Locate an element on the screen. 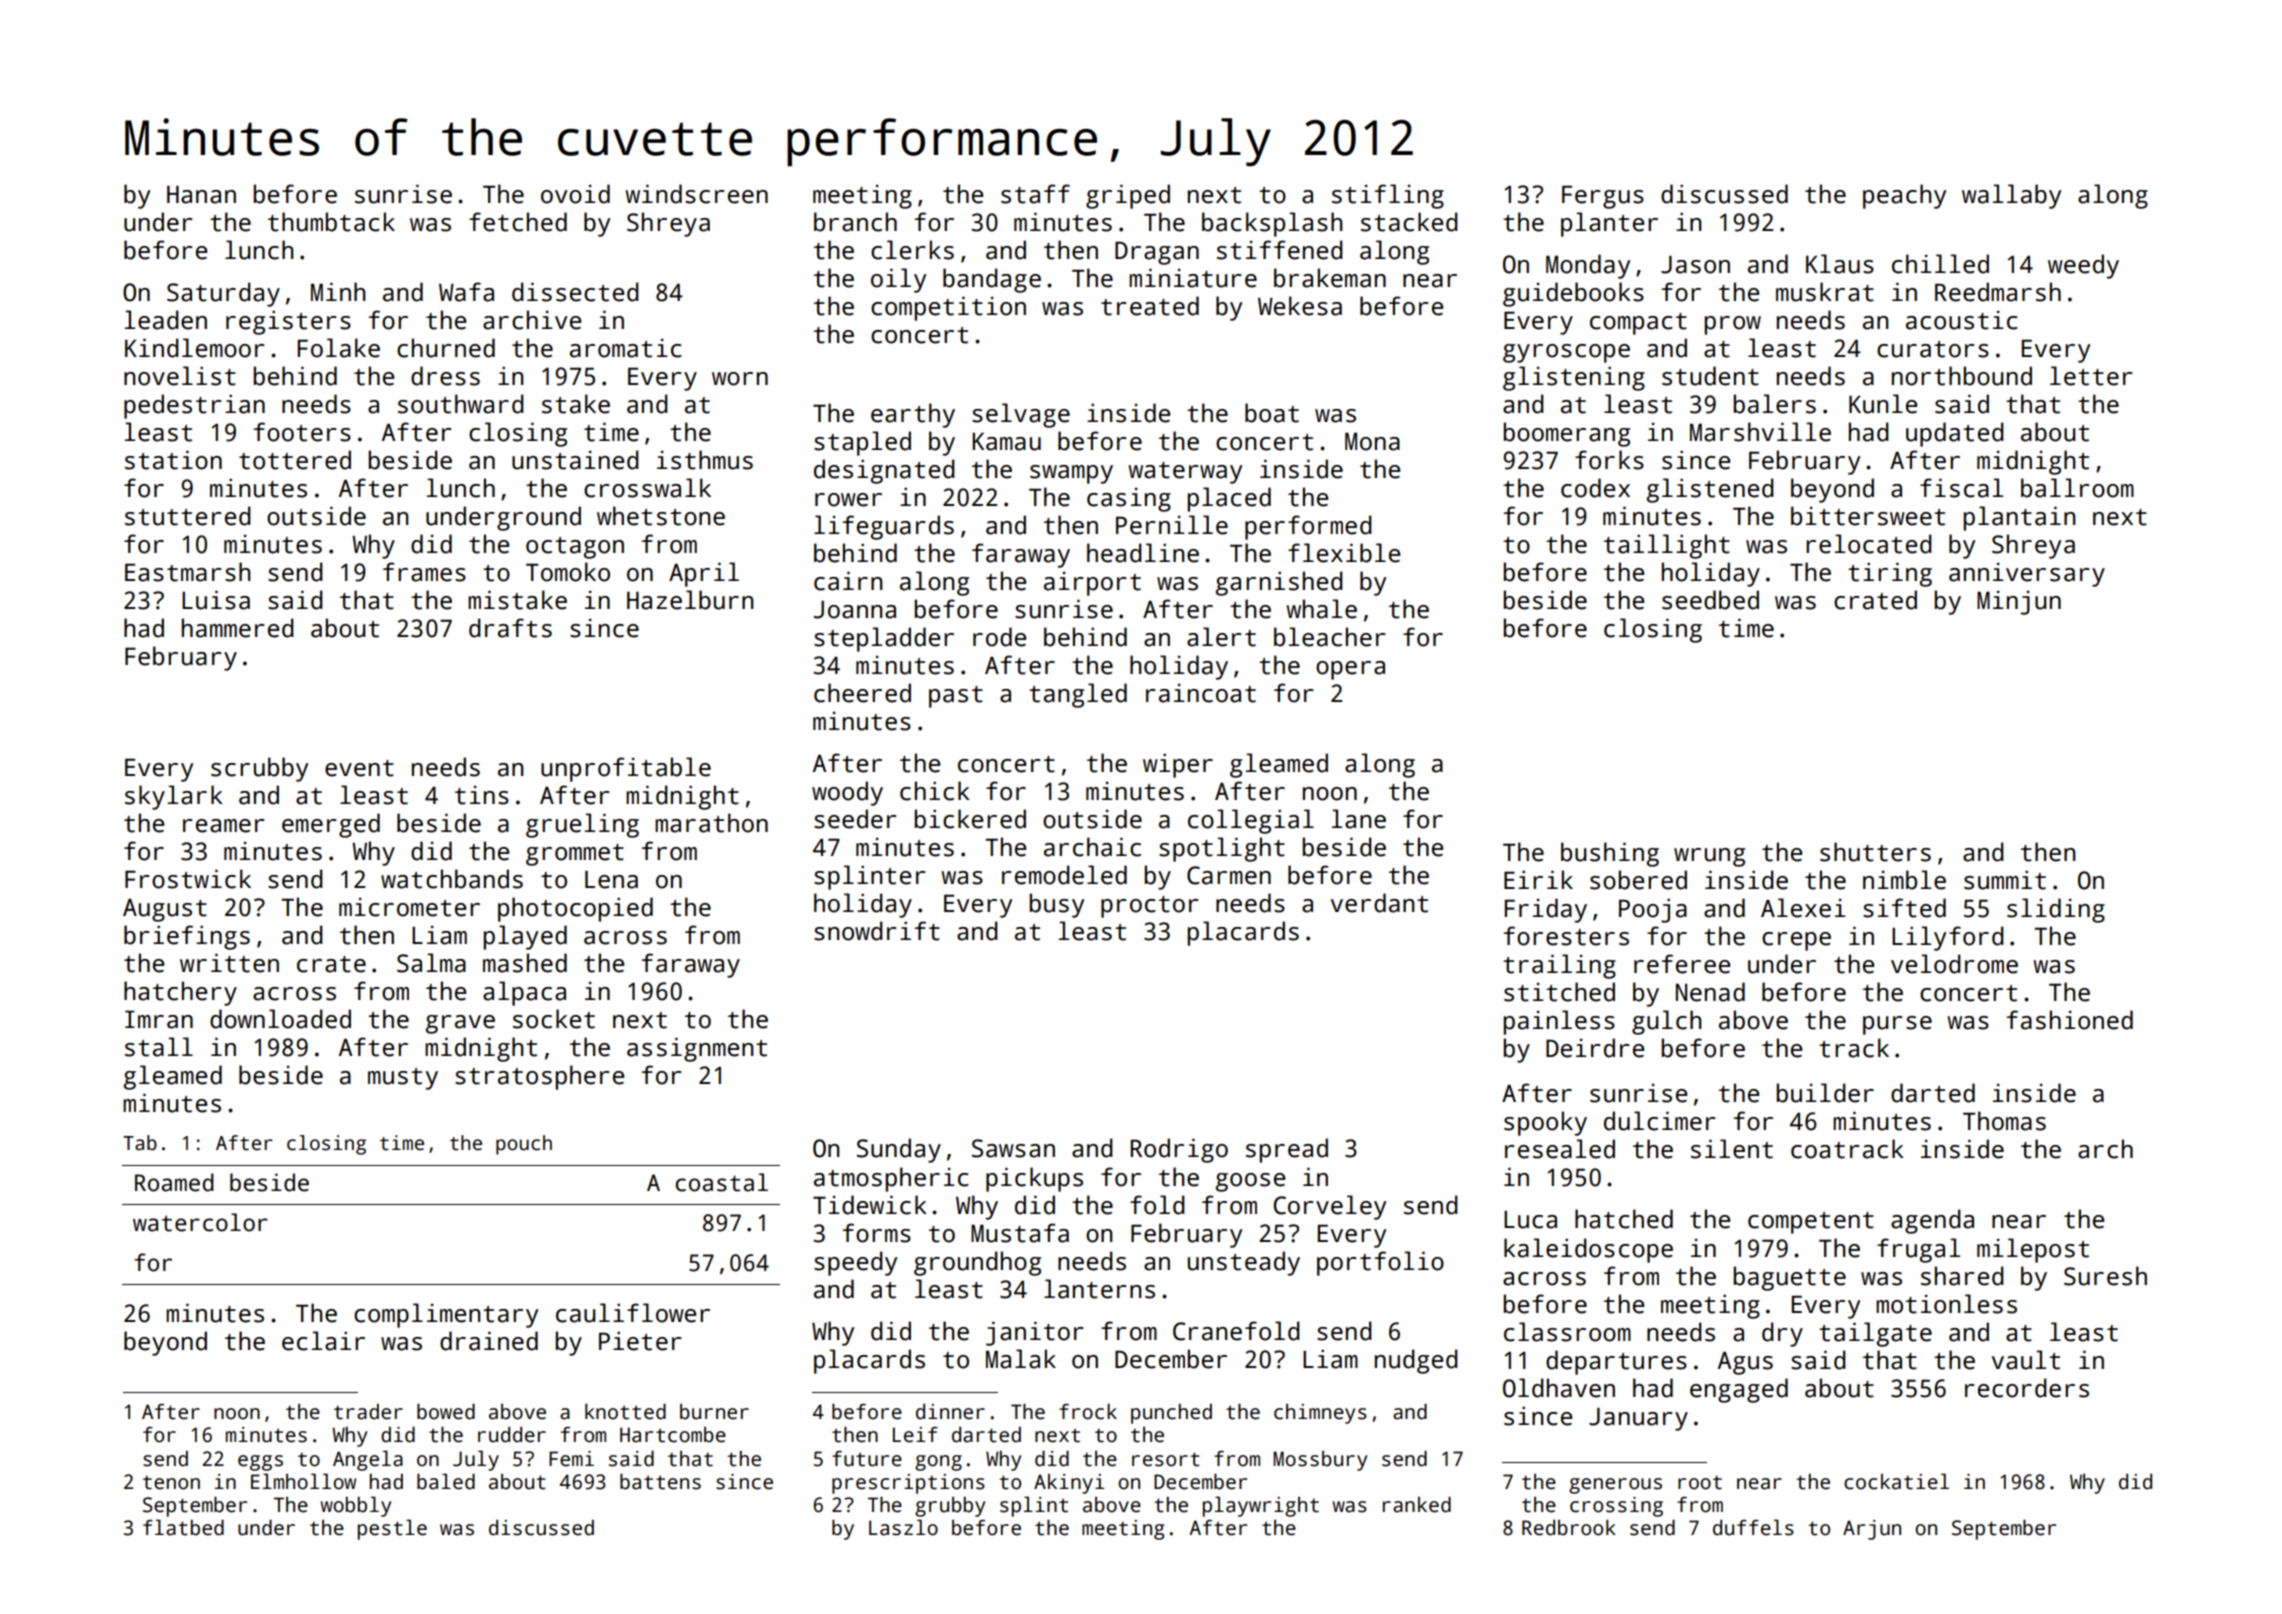 The width and height of the screenshot is (2282, 1614). Hanan is located at coordinates (201, 195).
